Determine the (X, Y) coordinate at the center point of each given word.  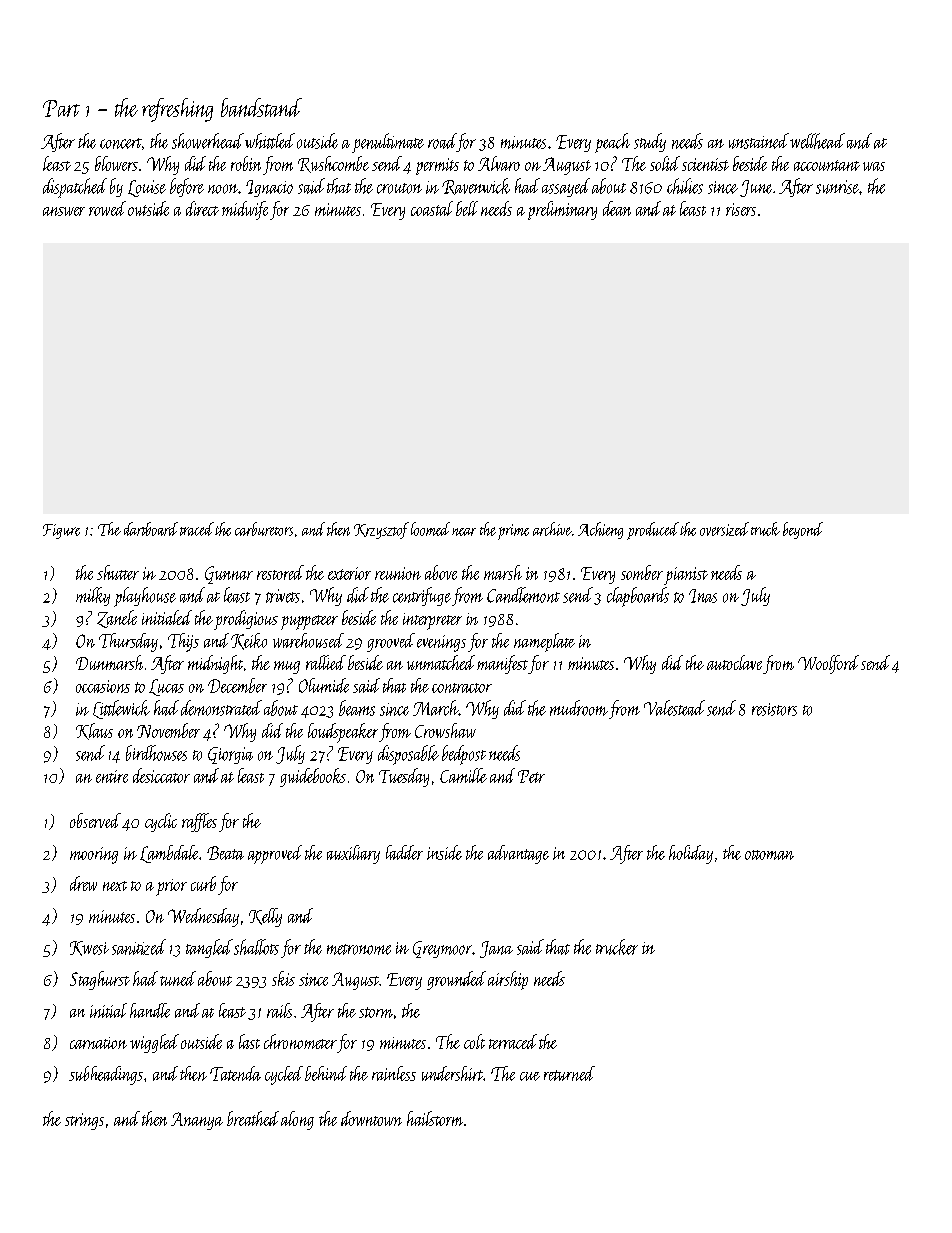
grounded (456, 980)
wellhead (817, 141)
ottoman (769, 855)
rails (279, 1010)
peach (612, 143)
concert (121, 143)
